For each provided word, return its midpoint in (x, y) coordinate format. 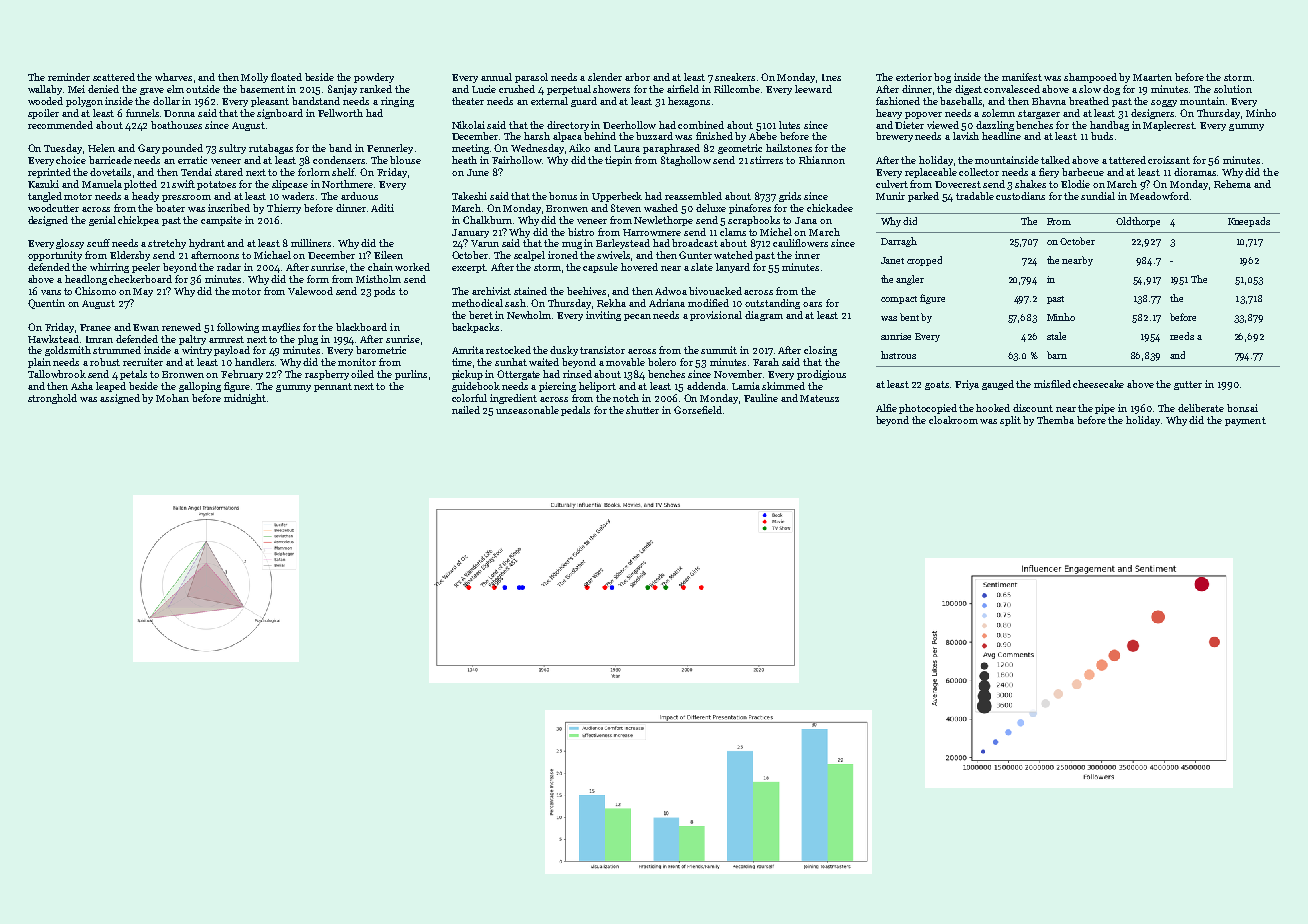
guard (584, 102)
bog (942, 78)
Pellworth (340, 113)
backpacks (475, 328)
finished (714, 136)
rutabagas (271, 149)
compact (899, 300)
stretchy (167, 244)
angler (910, 280)
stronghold (52, 399)
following (238, 328)
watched (733, 255)
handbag (1109, 126)
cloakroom (953, 420)
